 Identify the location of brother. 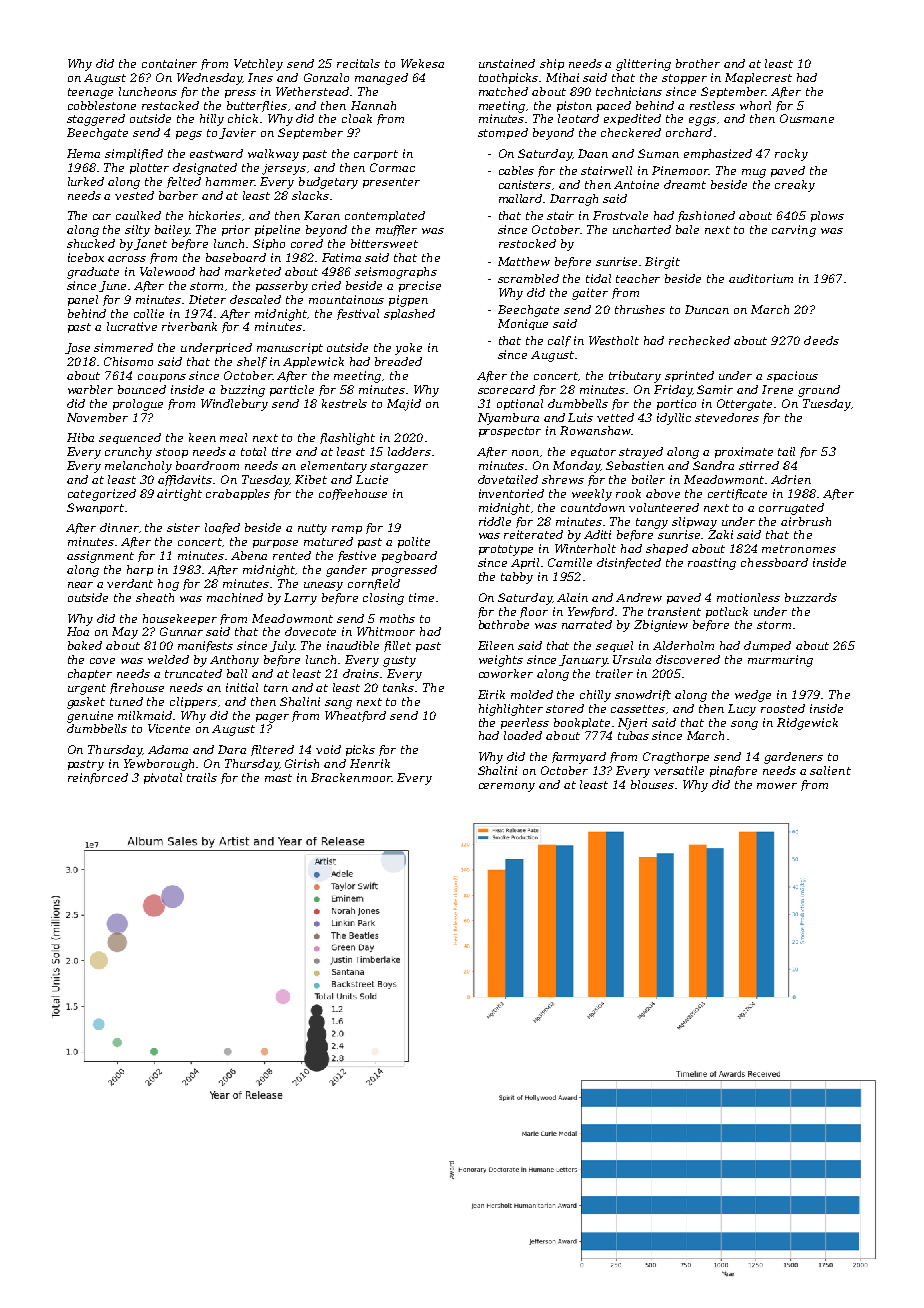
(698, 63).
